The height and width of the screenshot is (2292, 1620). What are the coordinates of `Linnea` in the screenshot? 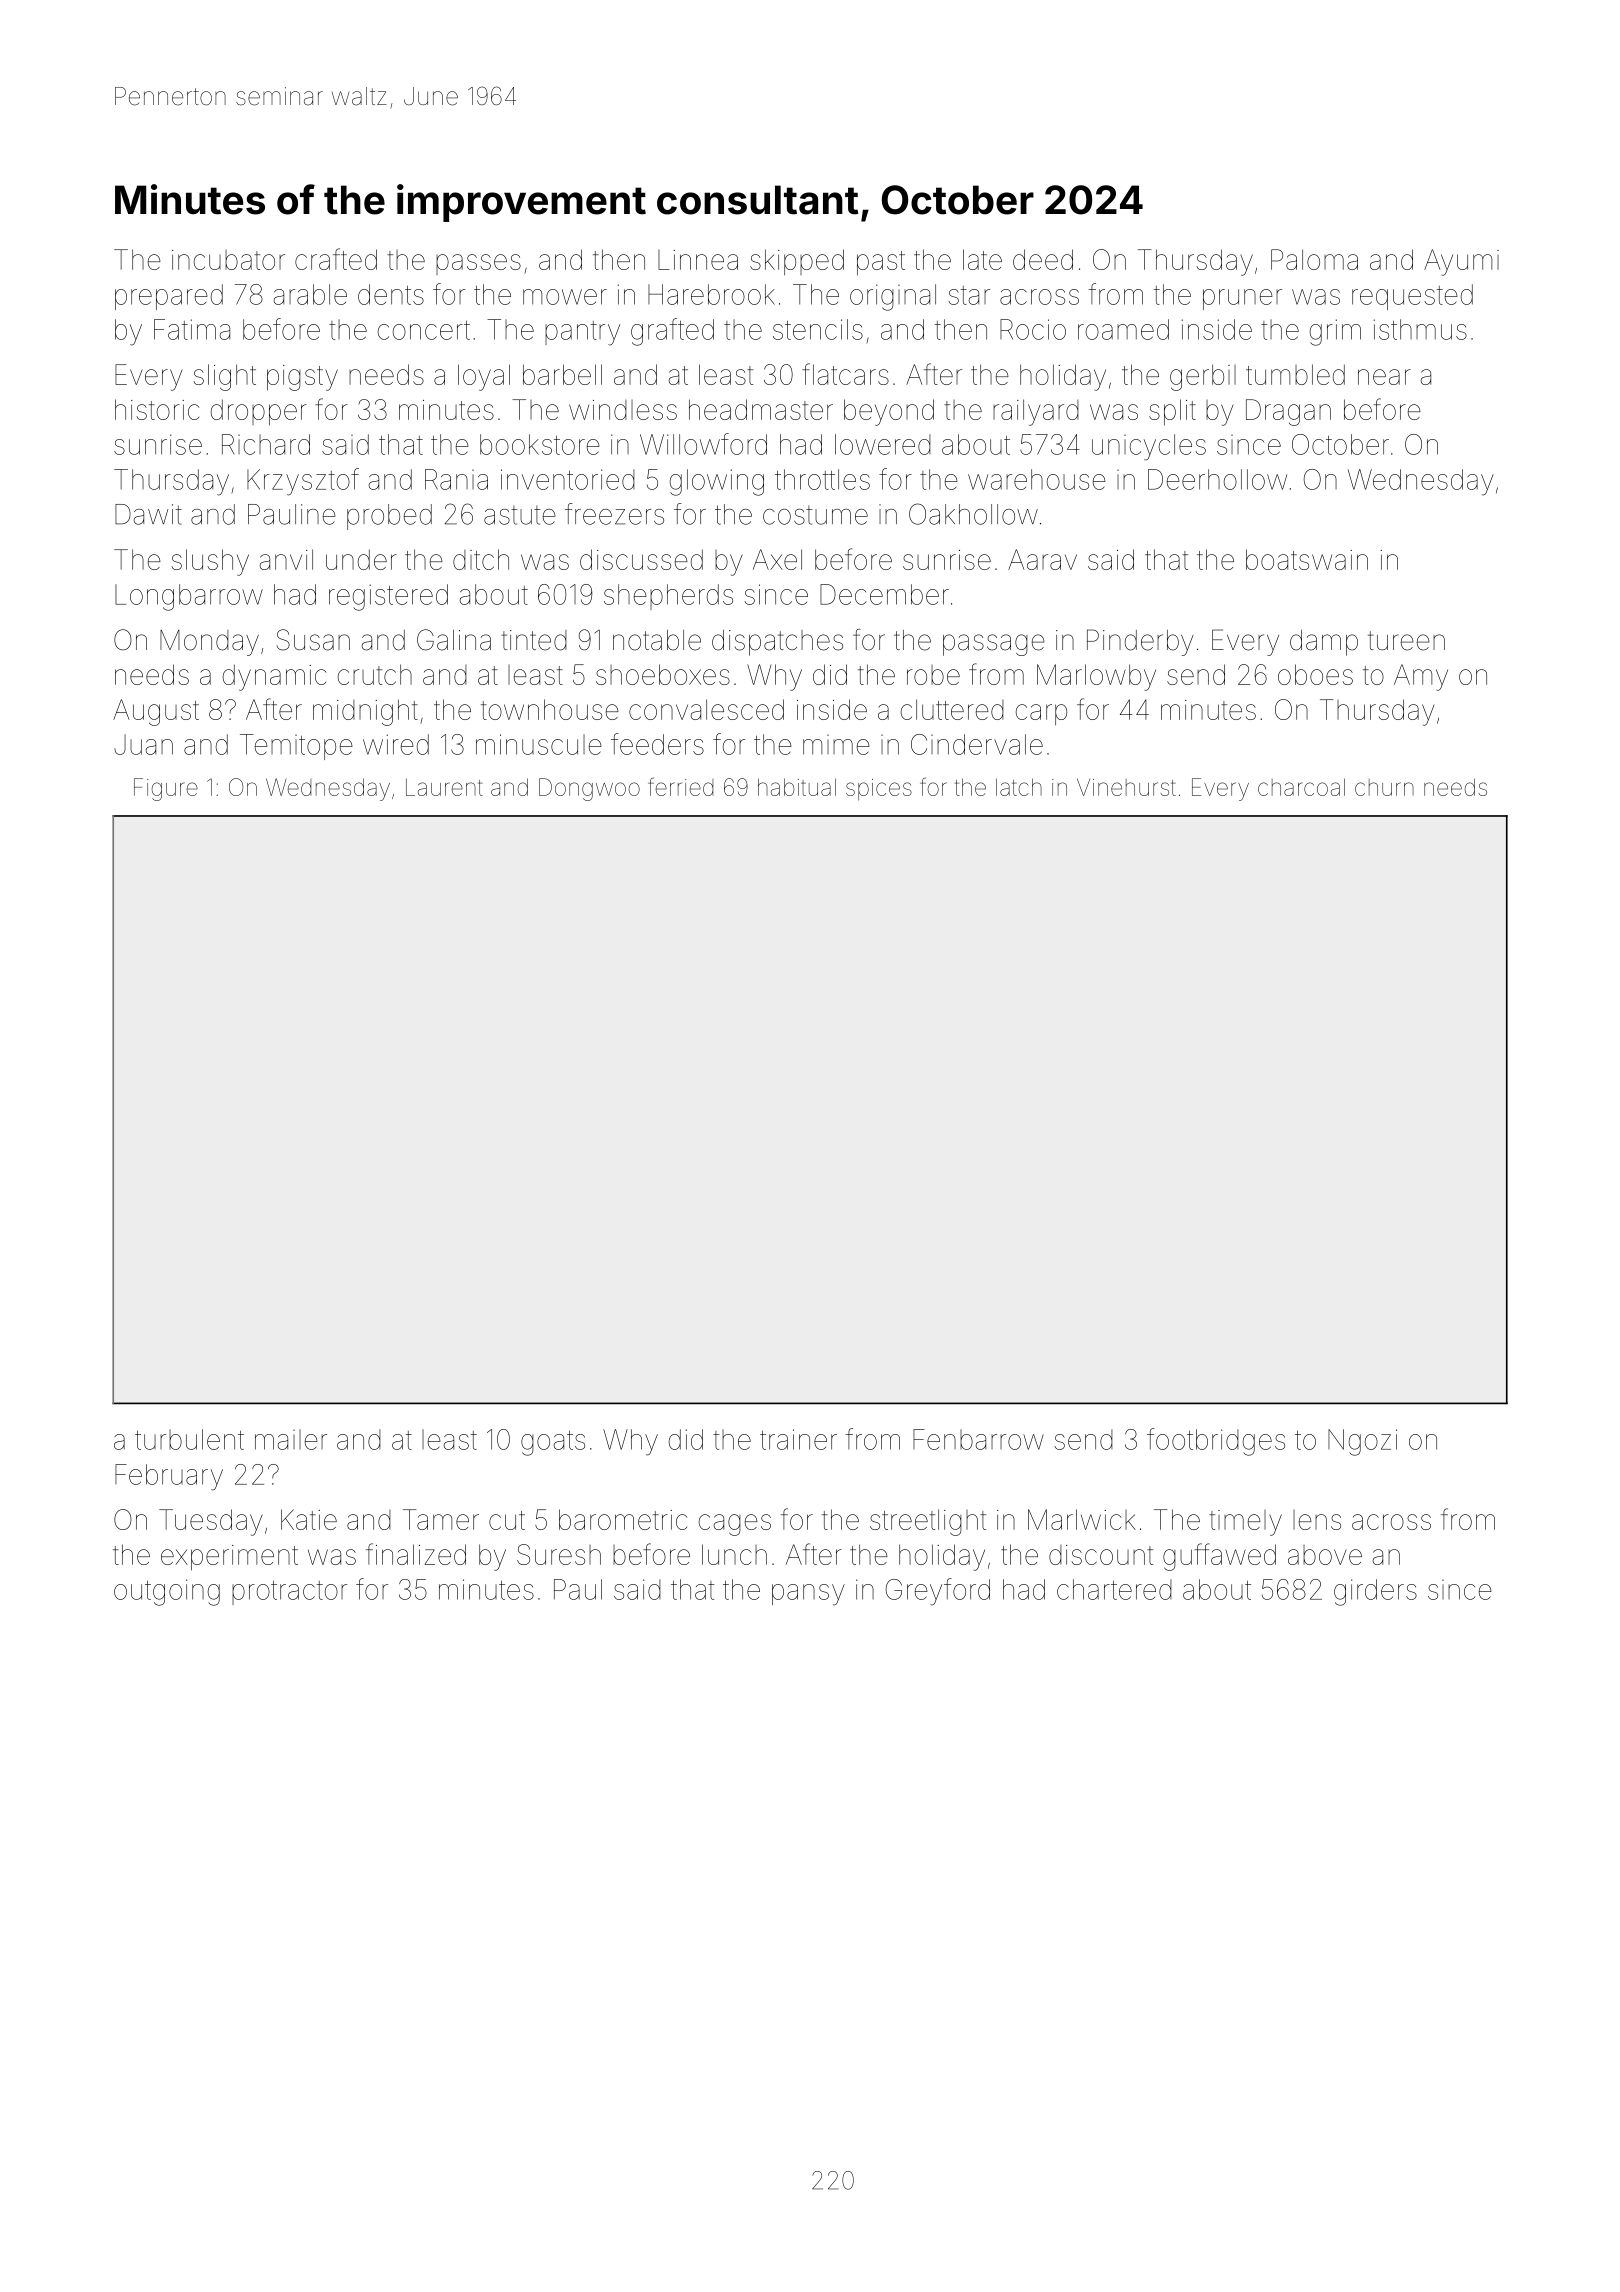 It's located at (698, 260).
